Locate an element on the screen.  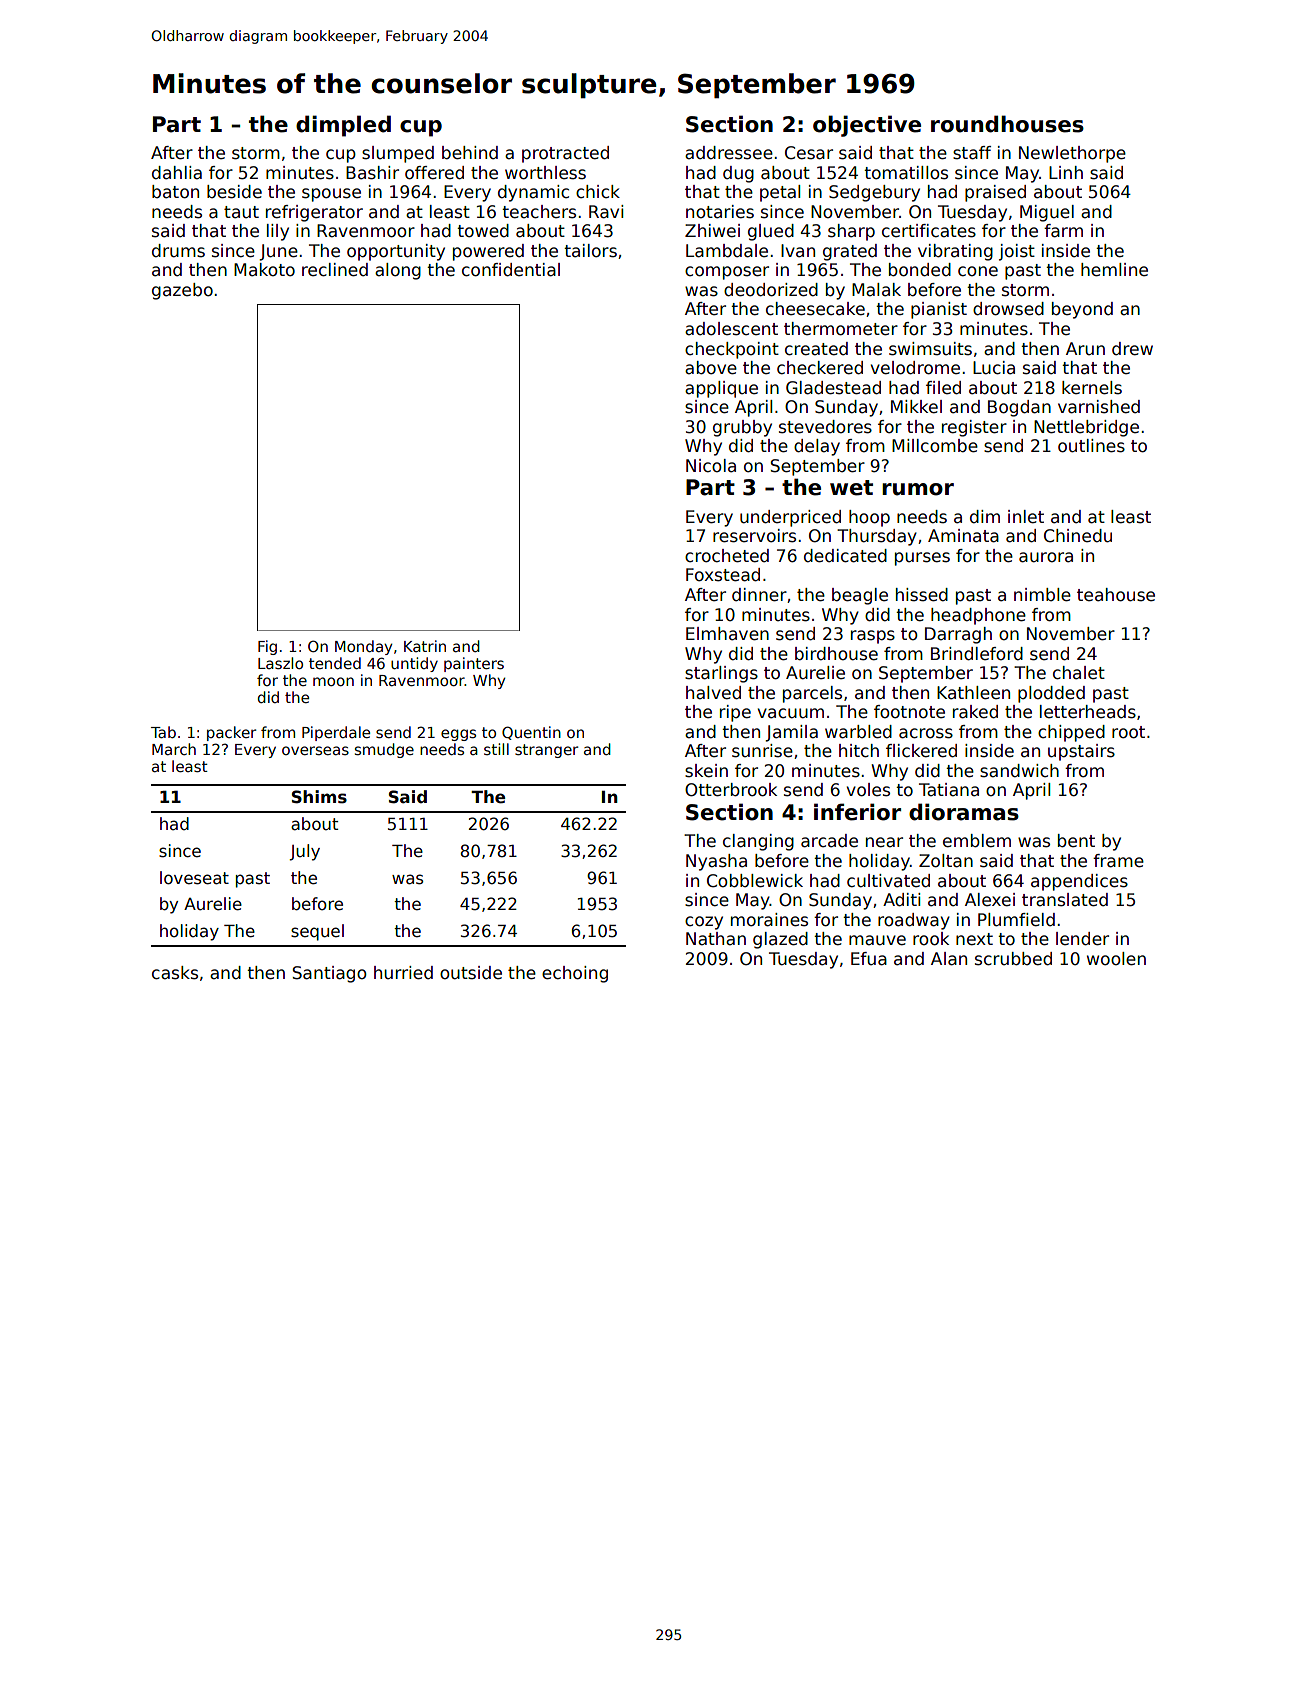
Monday is located at coordinates (364, 647).
